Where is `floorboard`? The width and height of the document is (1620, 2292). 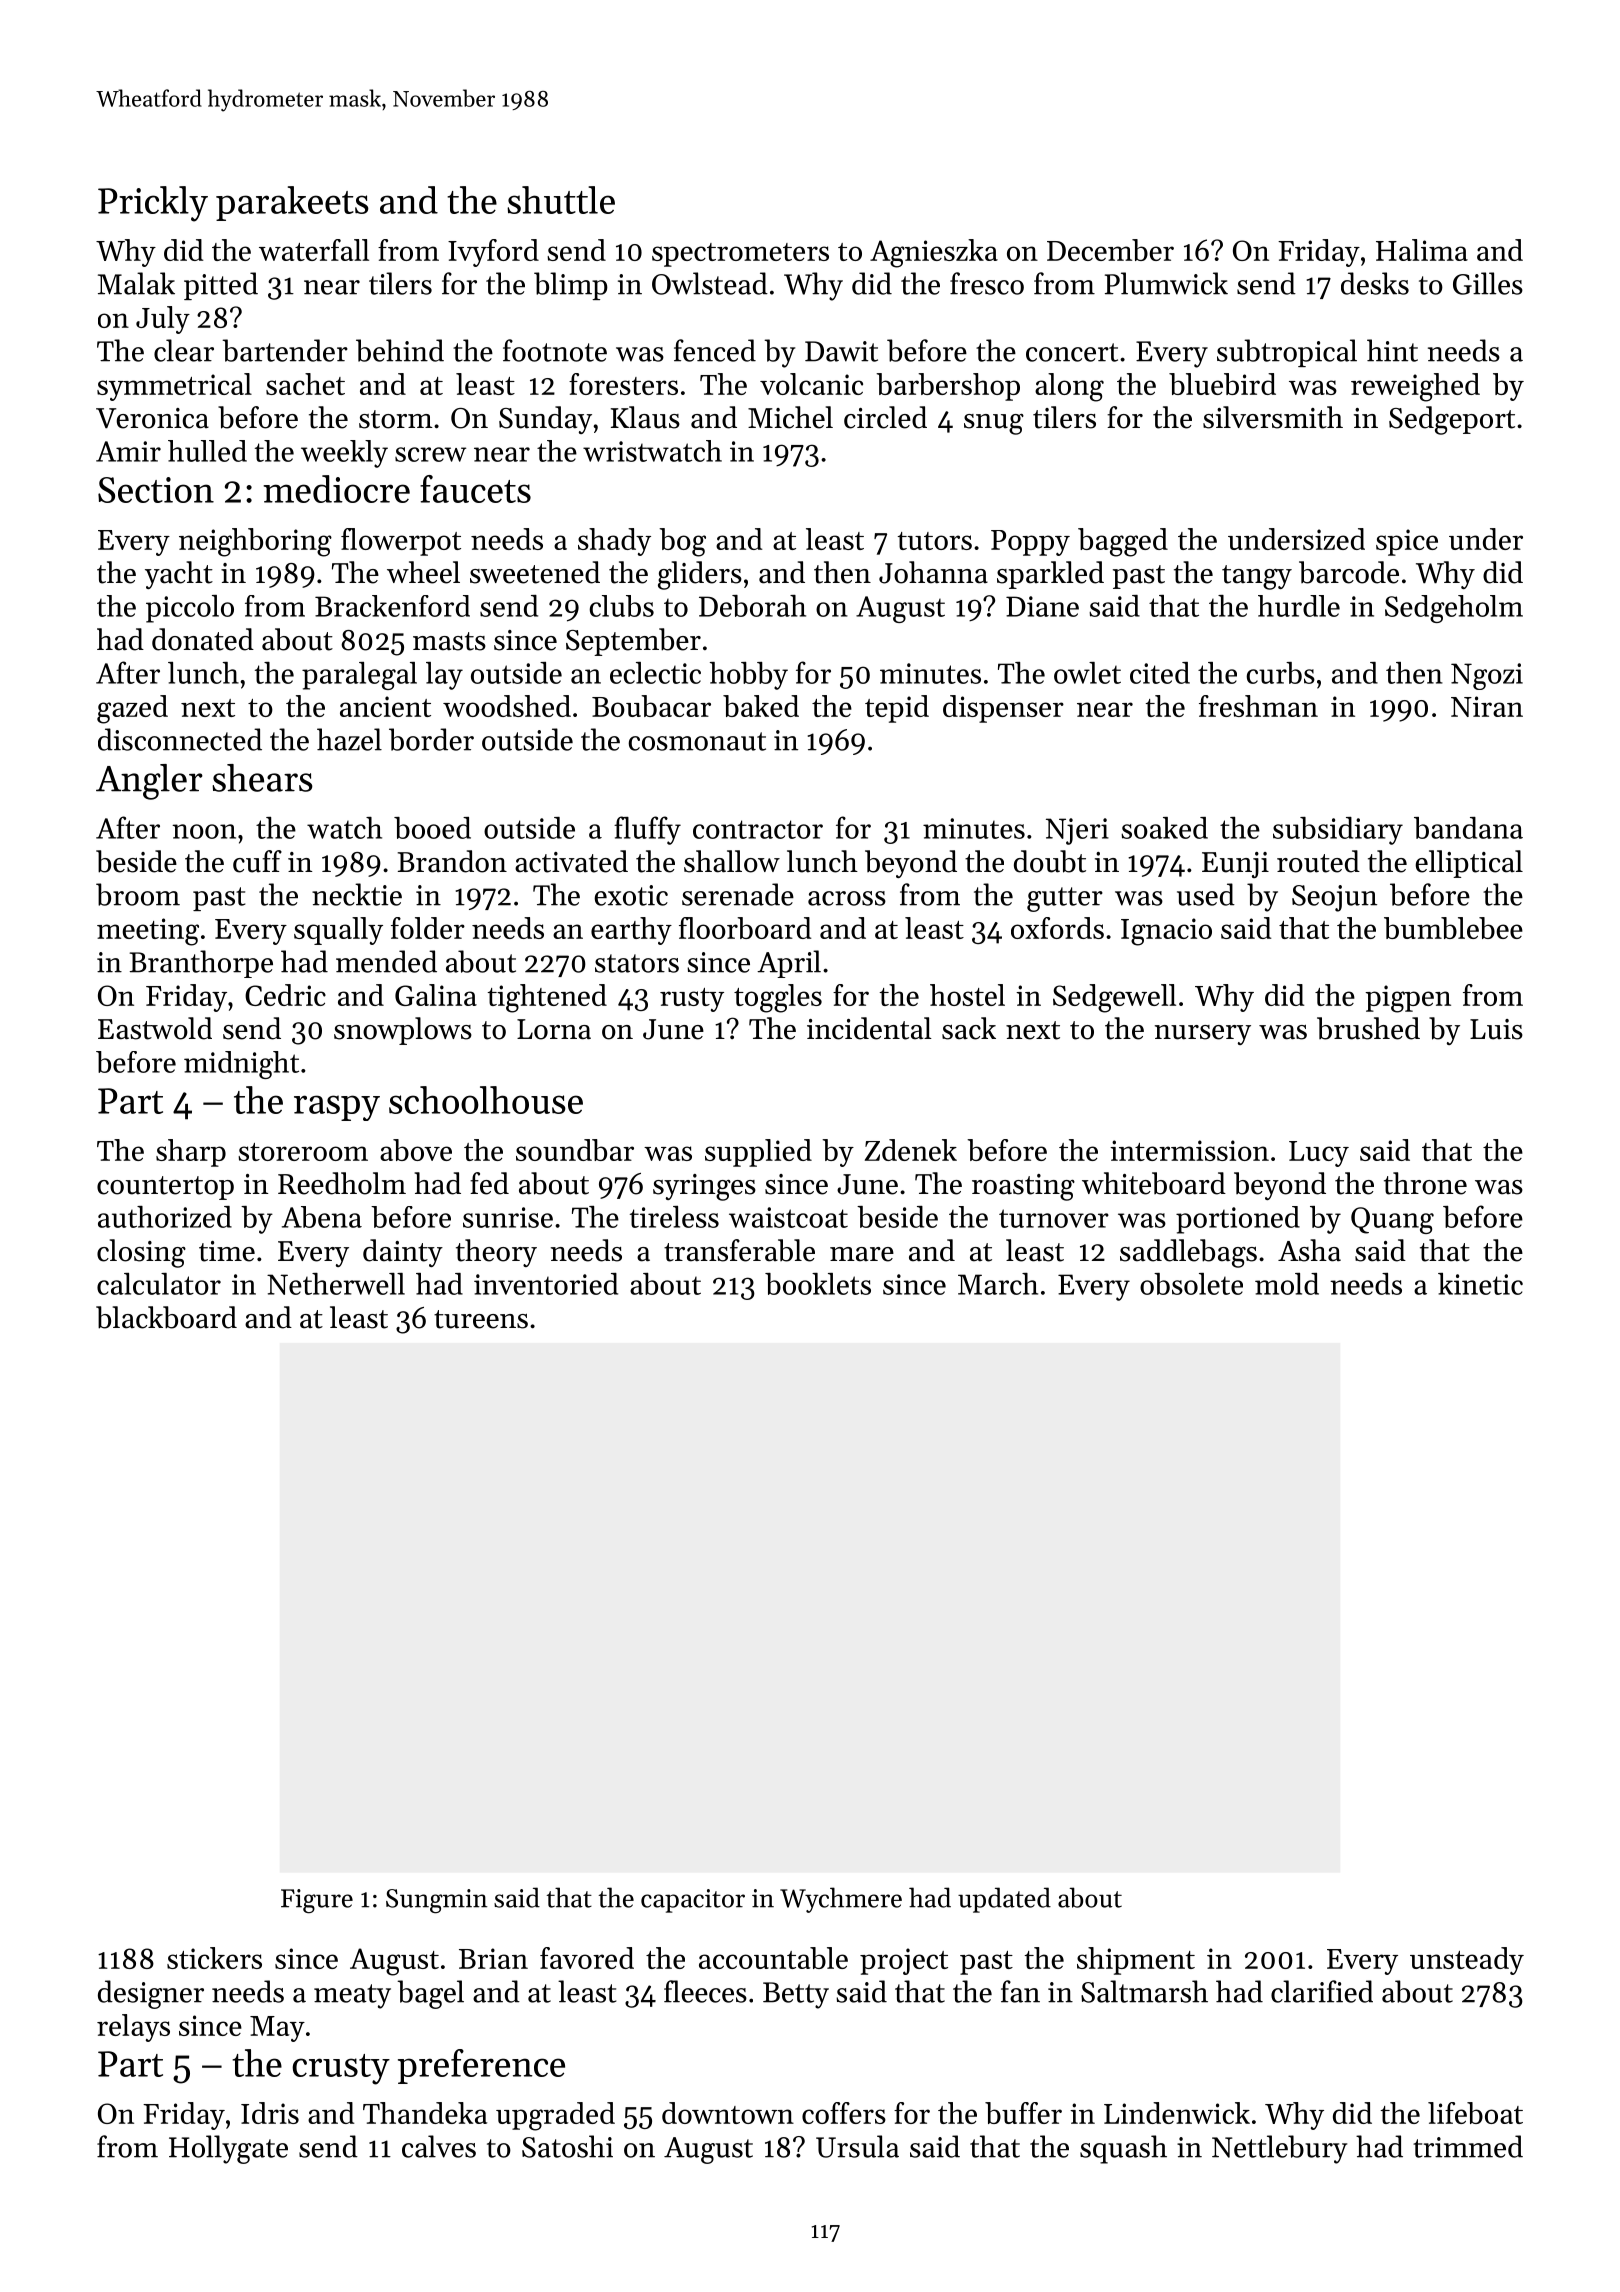
floorboard is located at coordinates (745, 928).
